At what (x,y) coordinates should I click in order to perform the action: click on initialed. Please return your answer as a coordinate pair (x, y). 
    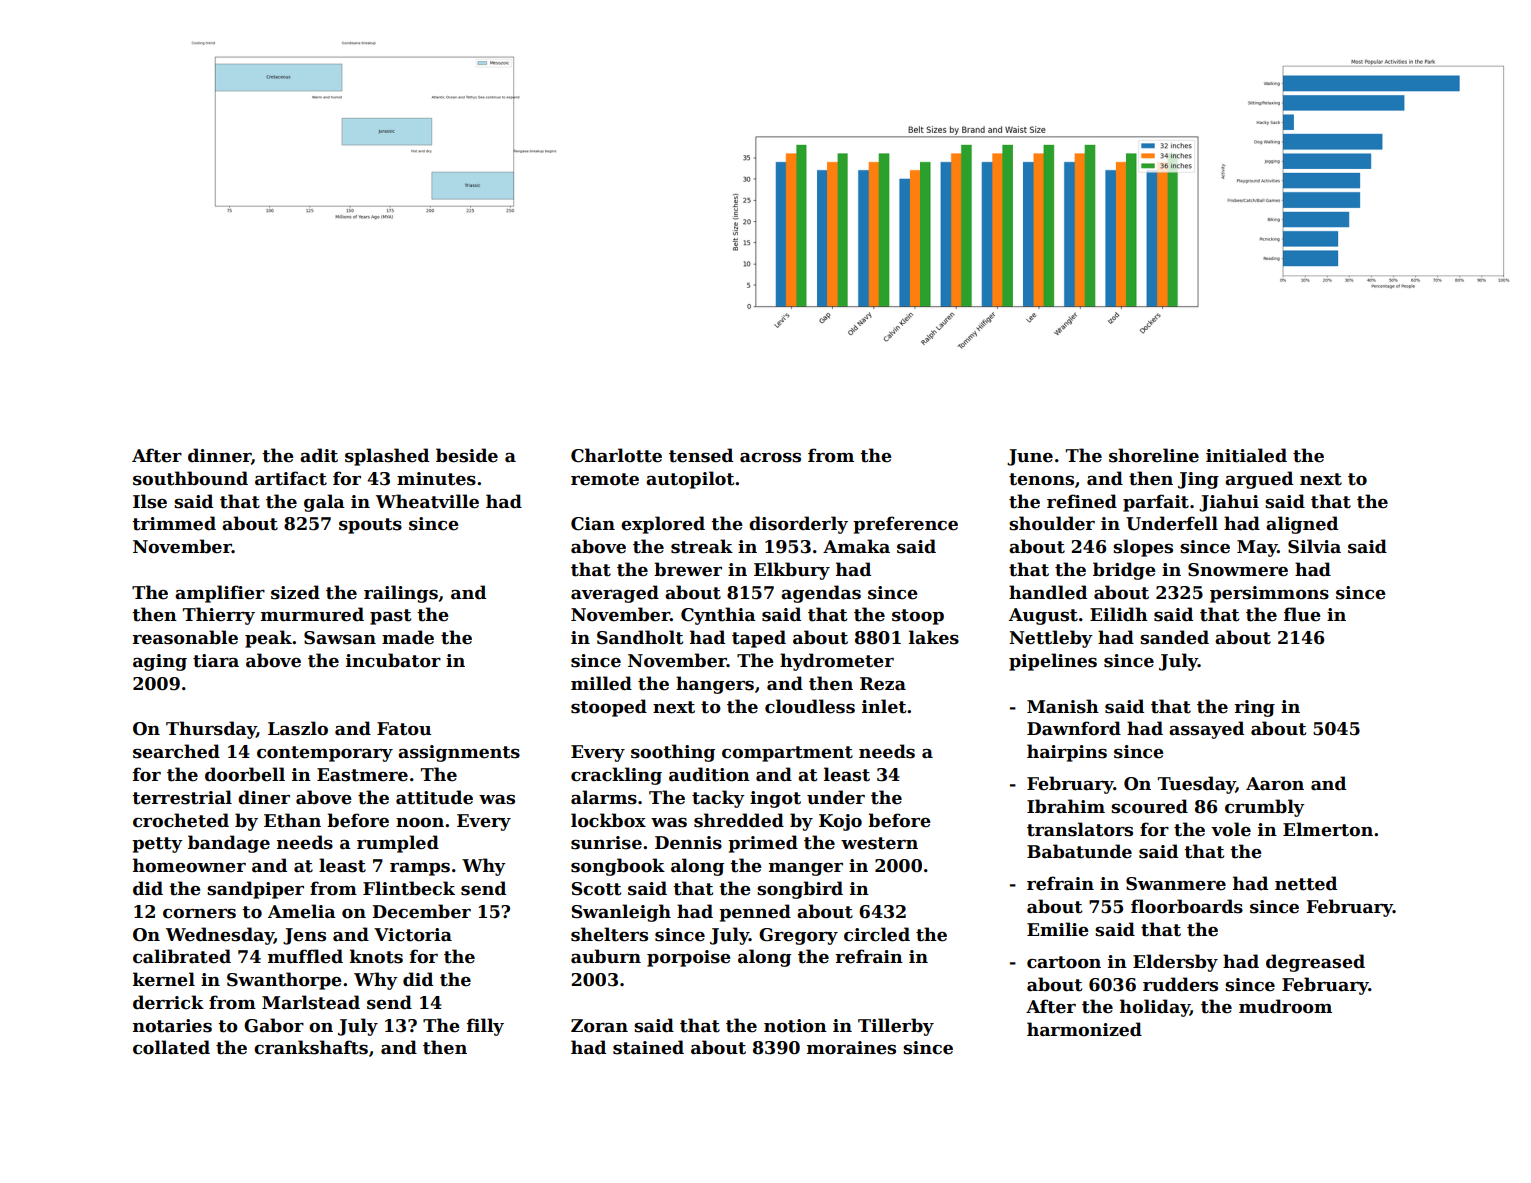
    Looking at the image, I should click on (1246, 455).
